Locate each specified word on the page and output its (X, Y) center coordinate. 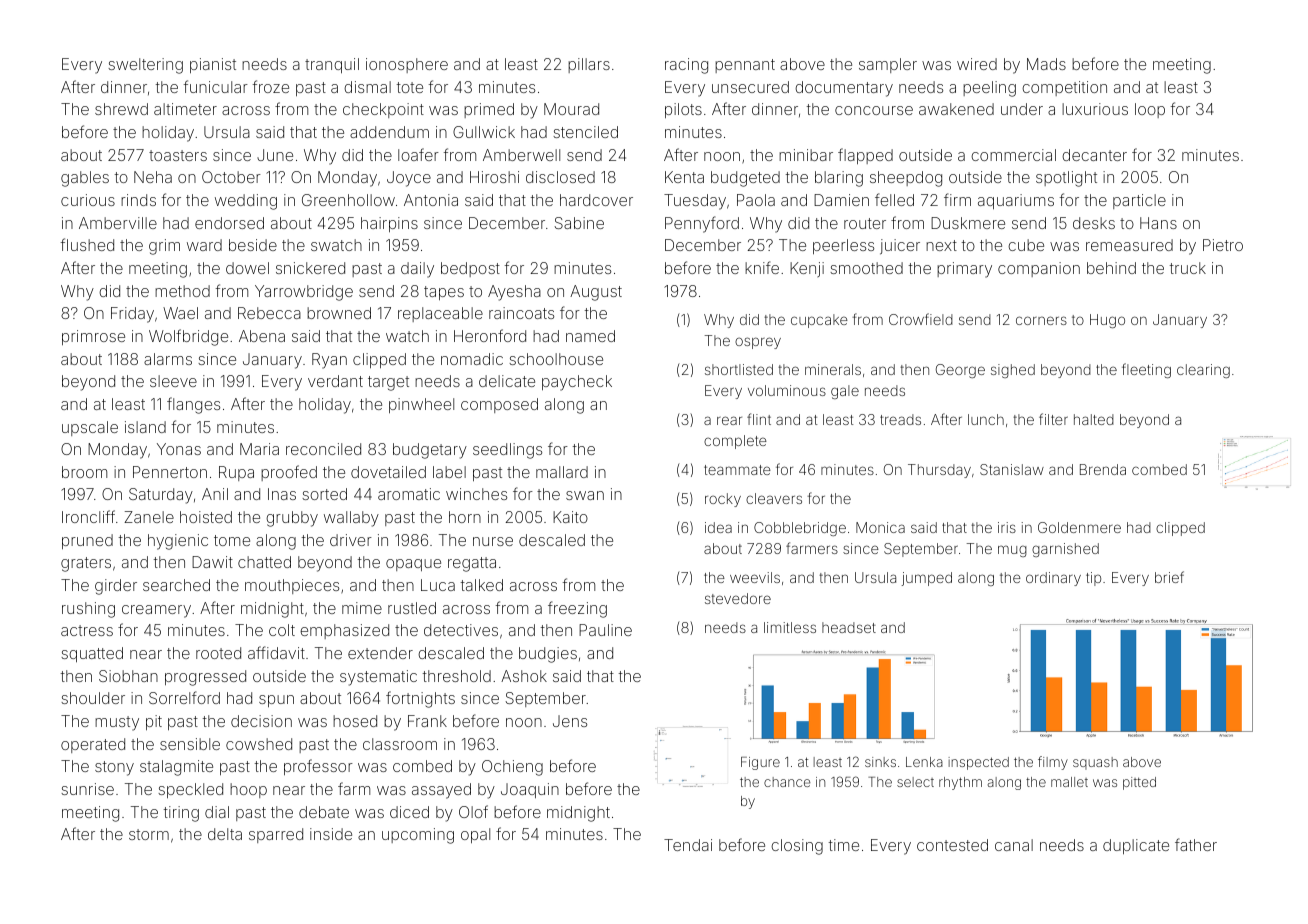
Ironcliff (88, 516)
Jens (570, 721)
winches (476, 494)
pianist (213, 65)
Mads (1046, 64)
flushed (87, 244)
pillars (589, 65)
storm (149, 834)
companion (1039, 269)
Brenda (1103, 469)
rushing (88, 610)
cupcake (819, 321)
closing (797, 847)
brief (1169, 577)
